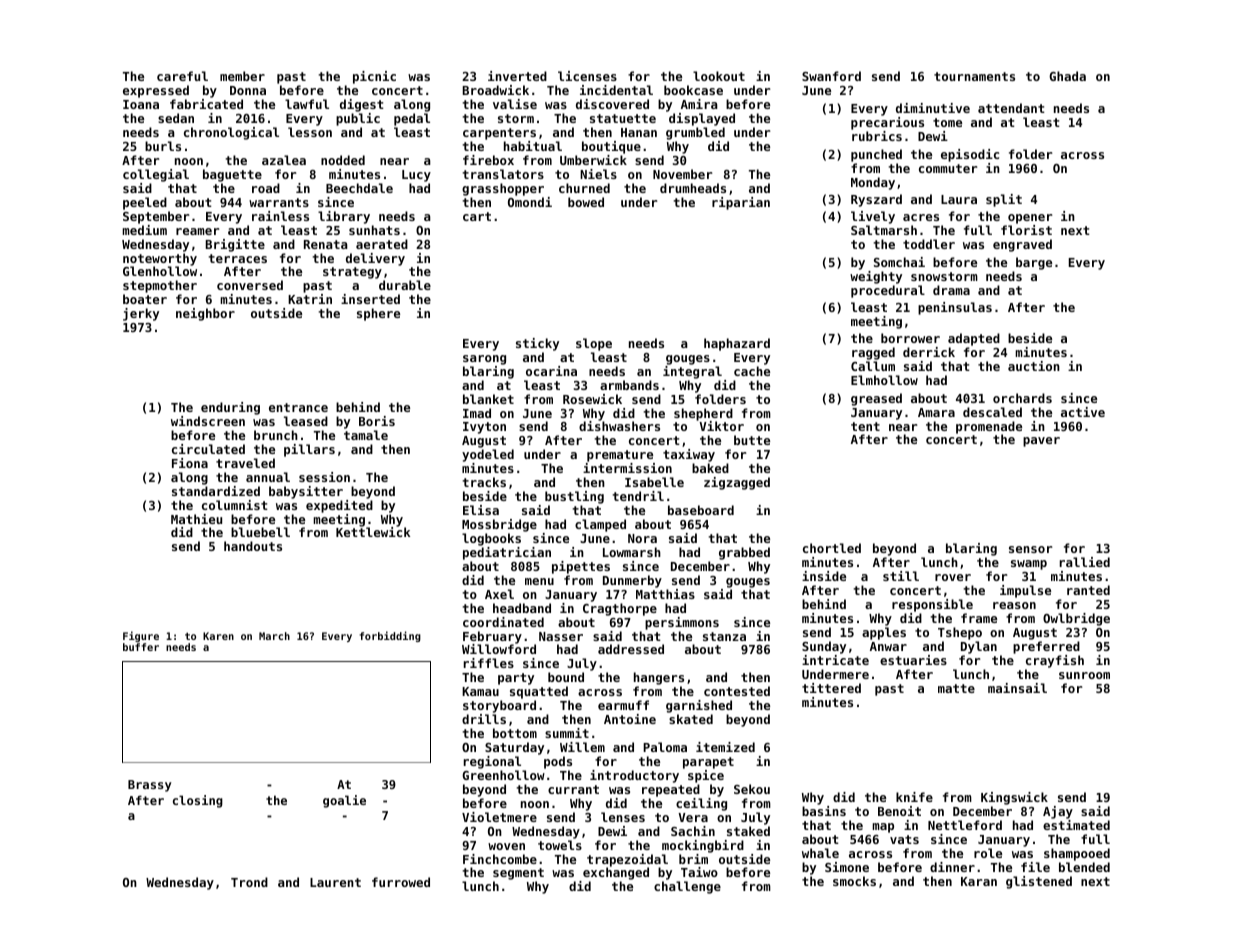 The width and height of the screenshot is (1233, 952). I want to click on haphazard, so click(737, 344).
